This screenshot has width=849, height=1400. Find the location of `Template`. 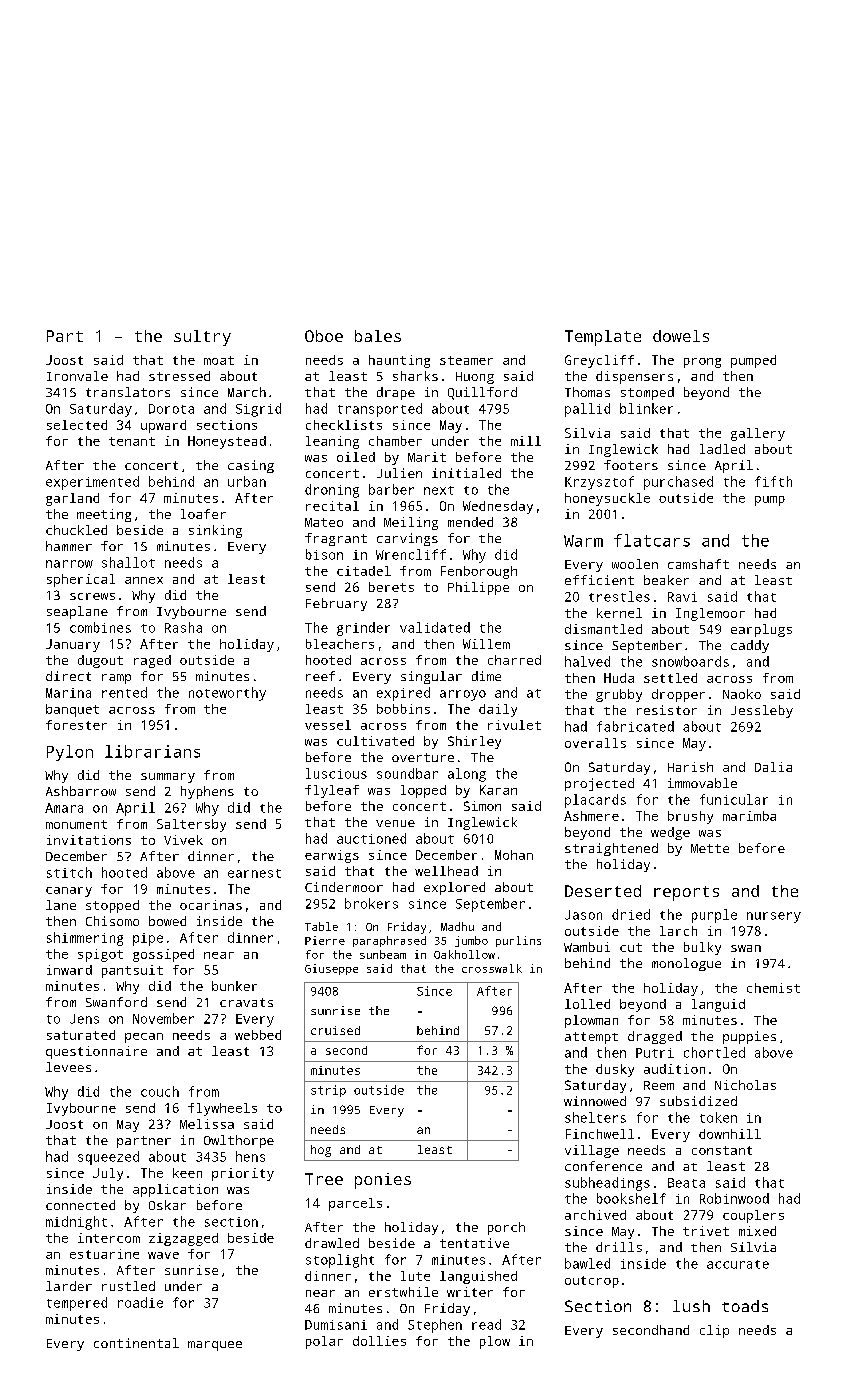

Template is located at coordinates (603, 338).
